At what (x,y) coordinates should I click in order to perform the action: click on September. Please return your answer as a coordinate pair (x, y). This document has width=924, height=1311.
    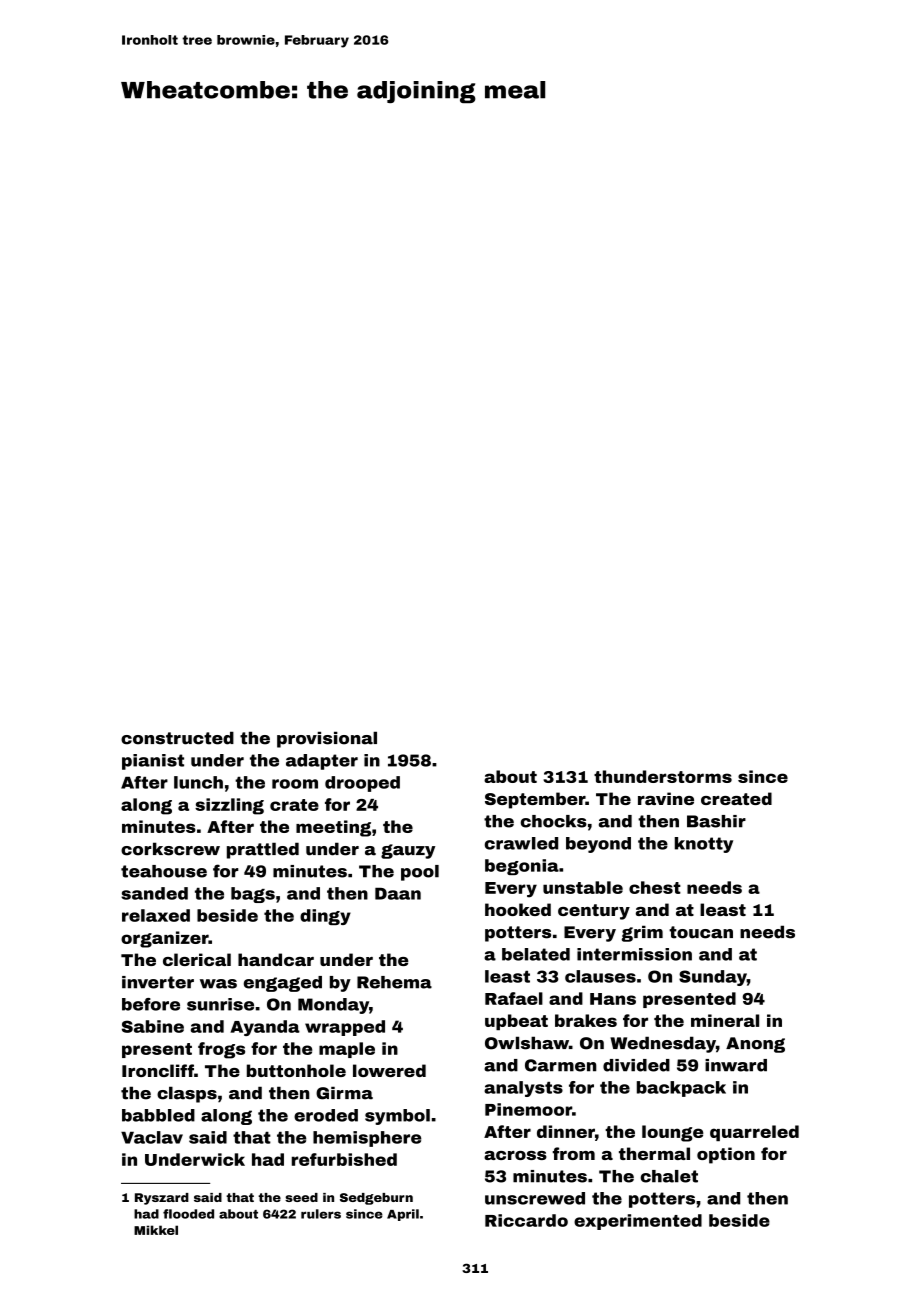
    Looking at the image, I should click on (535, 800).
